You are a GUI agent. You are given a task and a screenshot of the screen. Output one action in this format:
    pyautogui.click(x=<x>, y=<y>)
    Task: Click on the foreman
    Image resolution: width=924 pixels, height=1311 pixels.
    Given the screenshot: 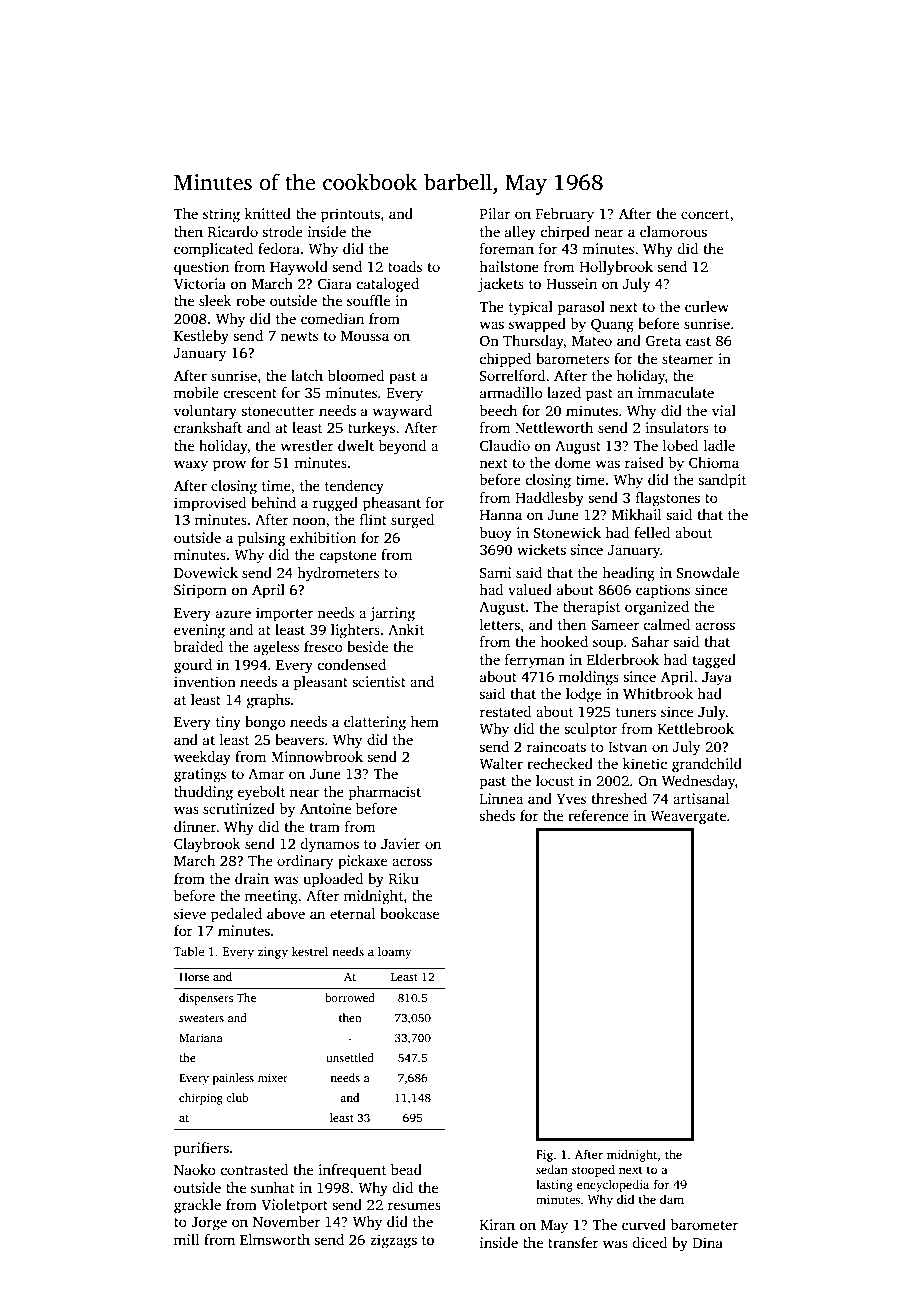 What is the action you would take?
    pyautogui.click(x=507, y=248)
